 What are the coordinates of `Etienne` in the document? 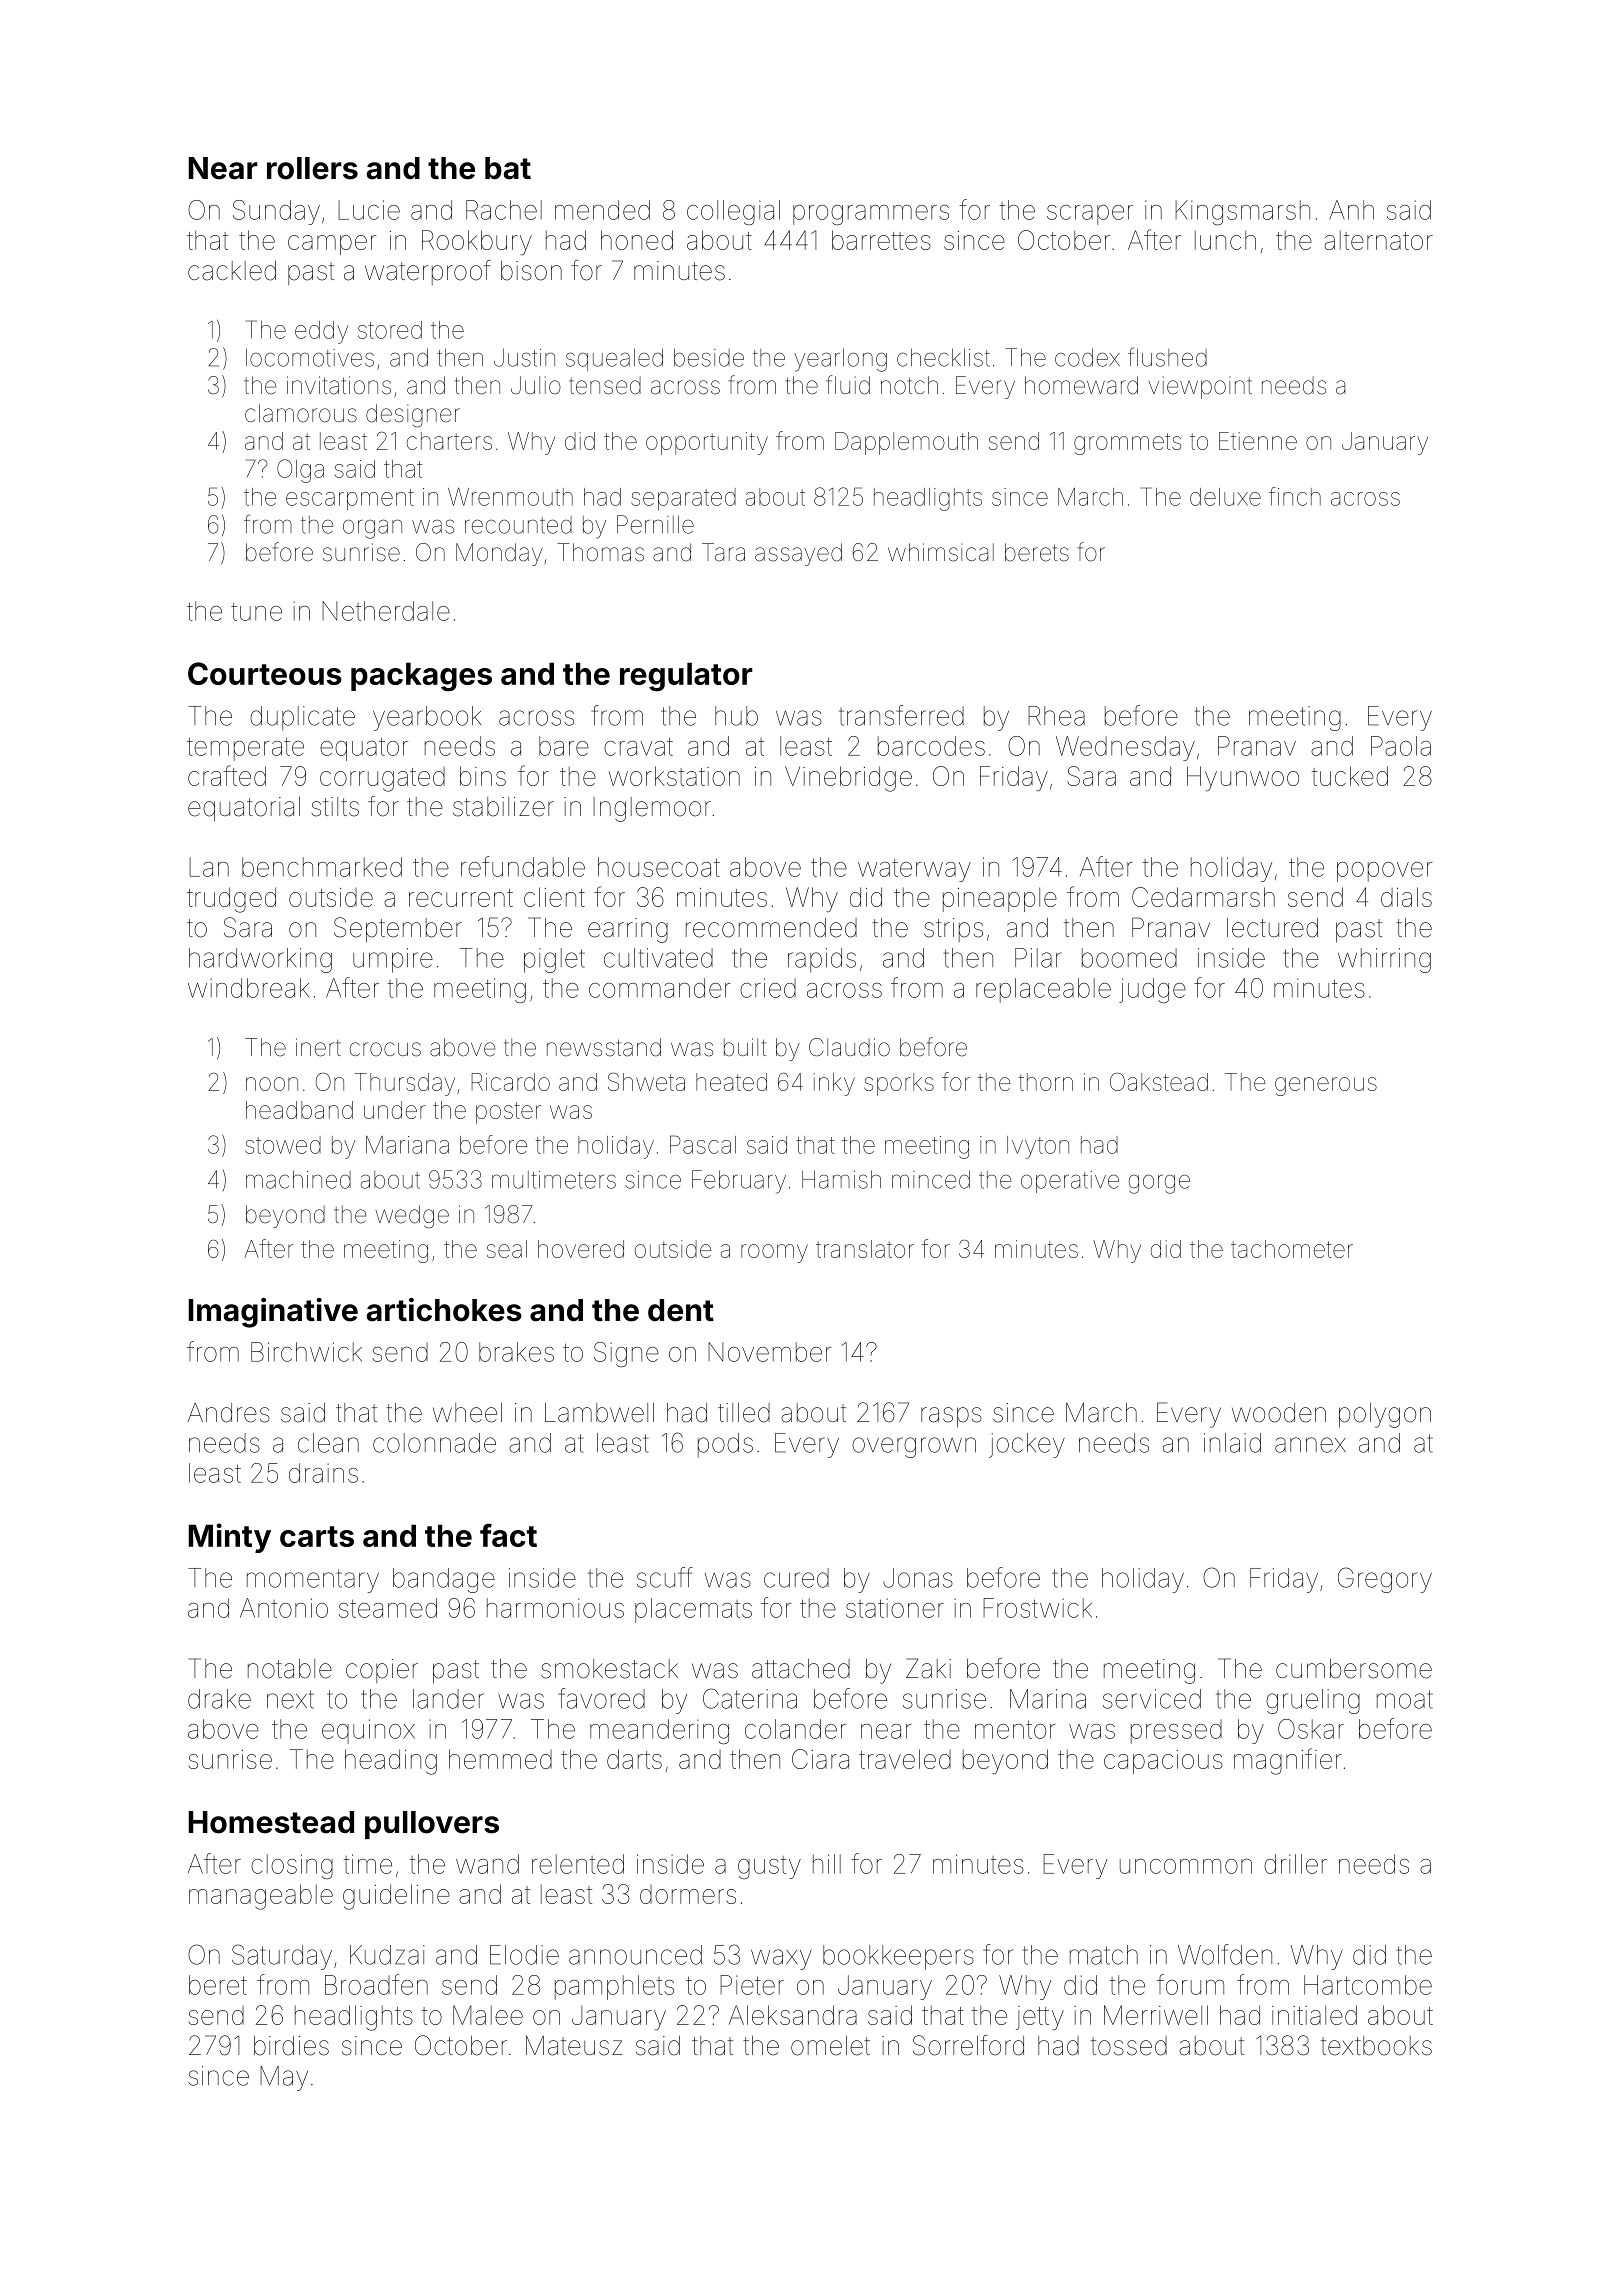 It's located at (1258, 441).
